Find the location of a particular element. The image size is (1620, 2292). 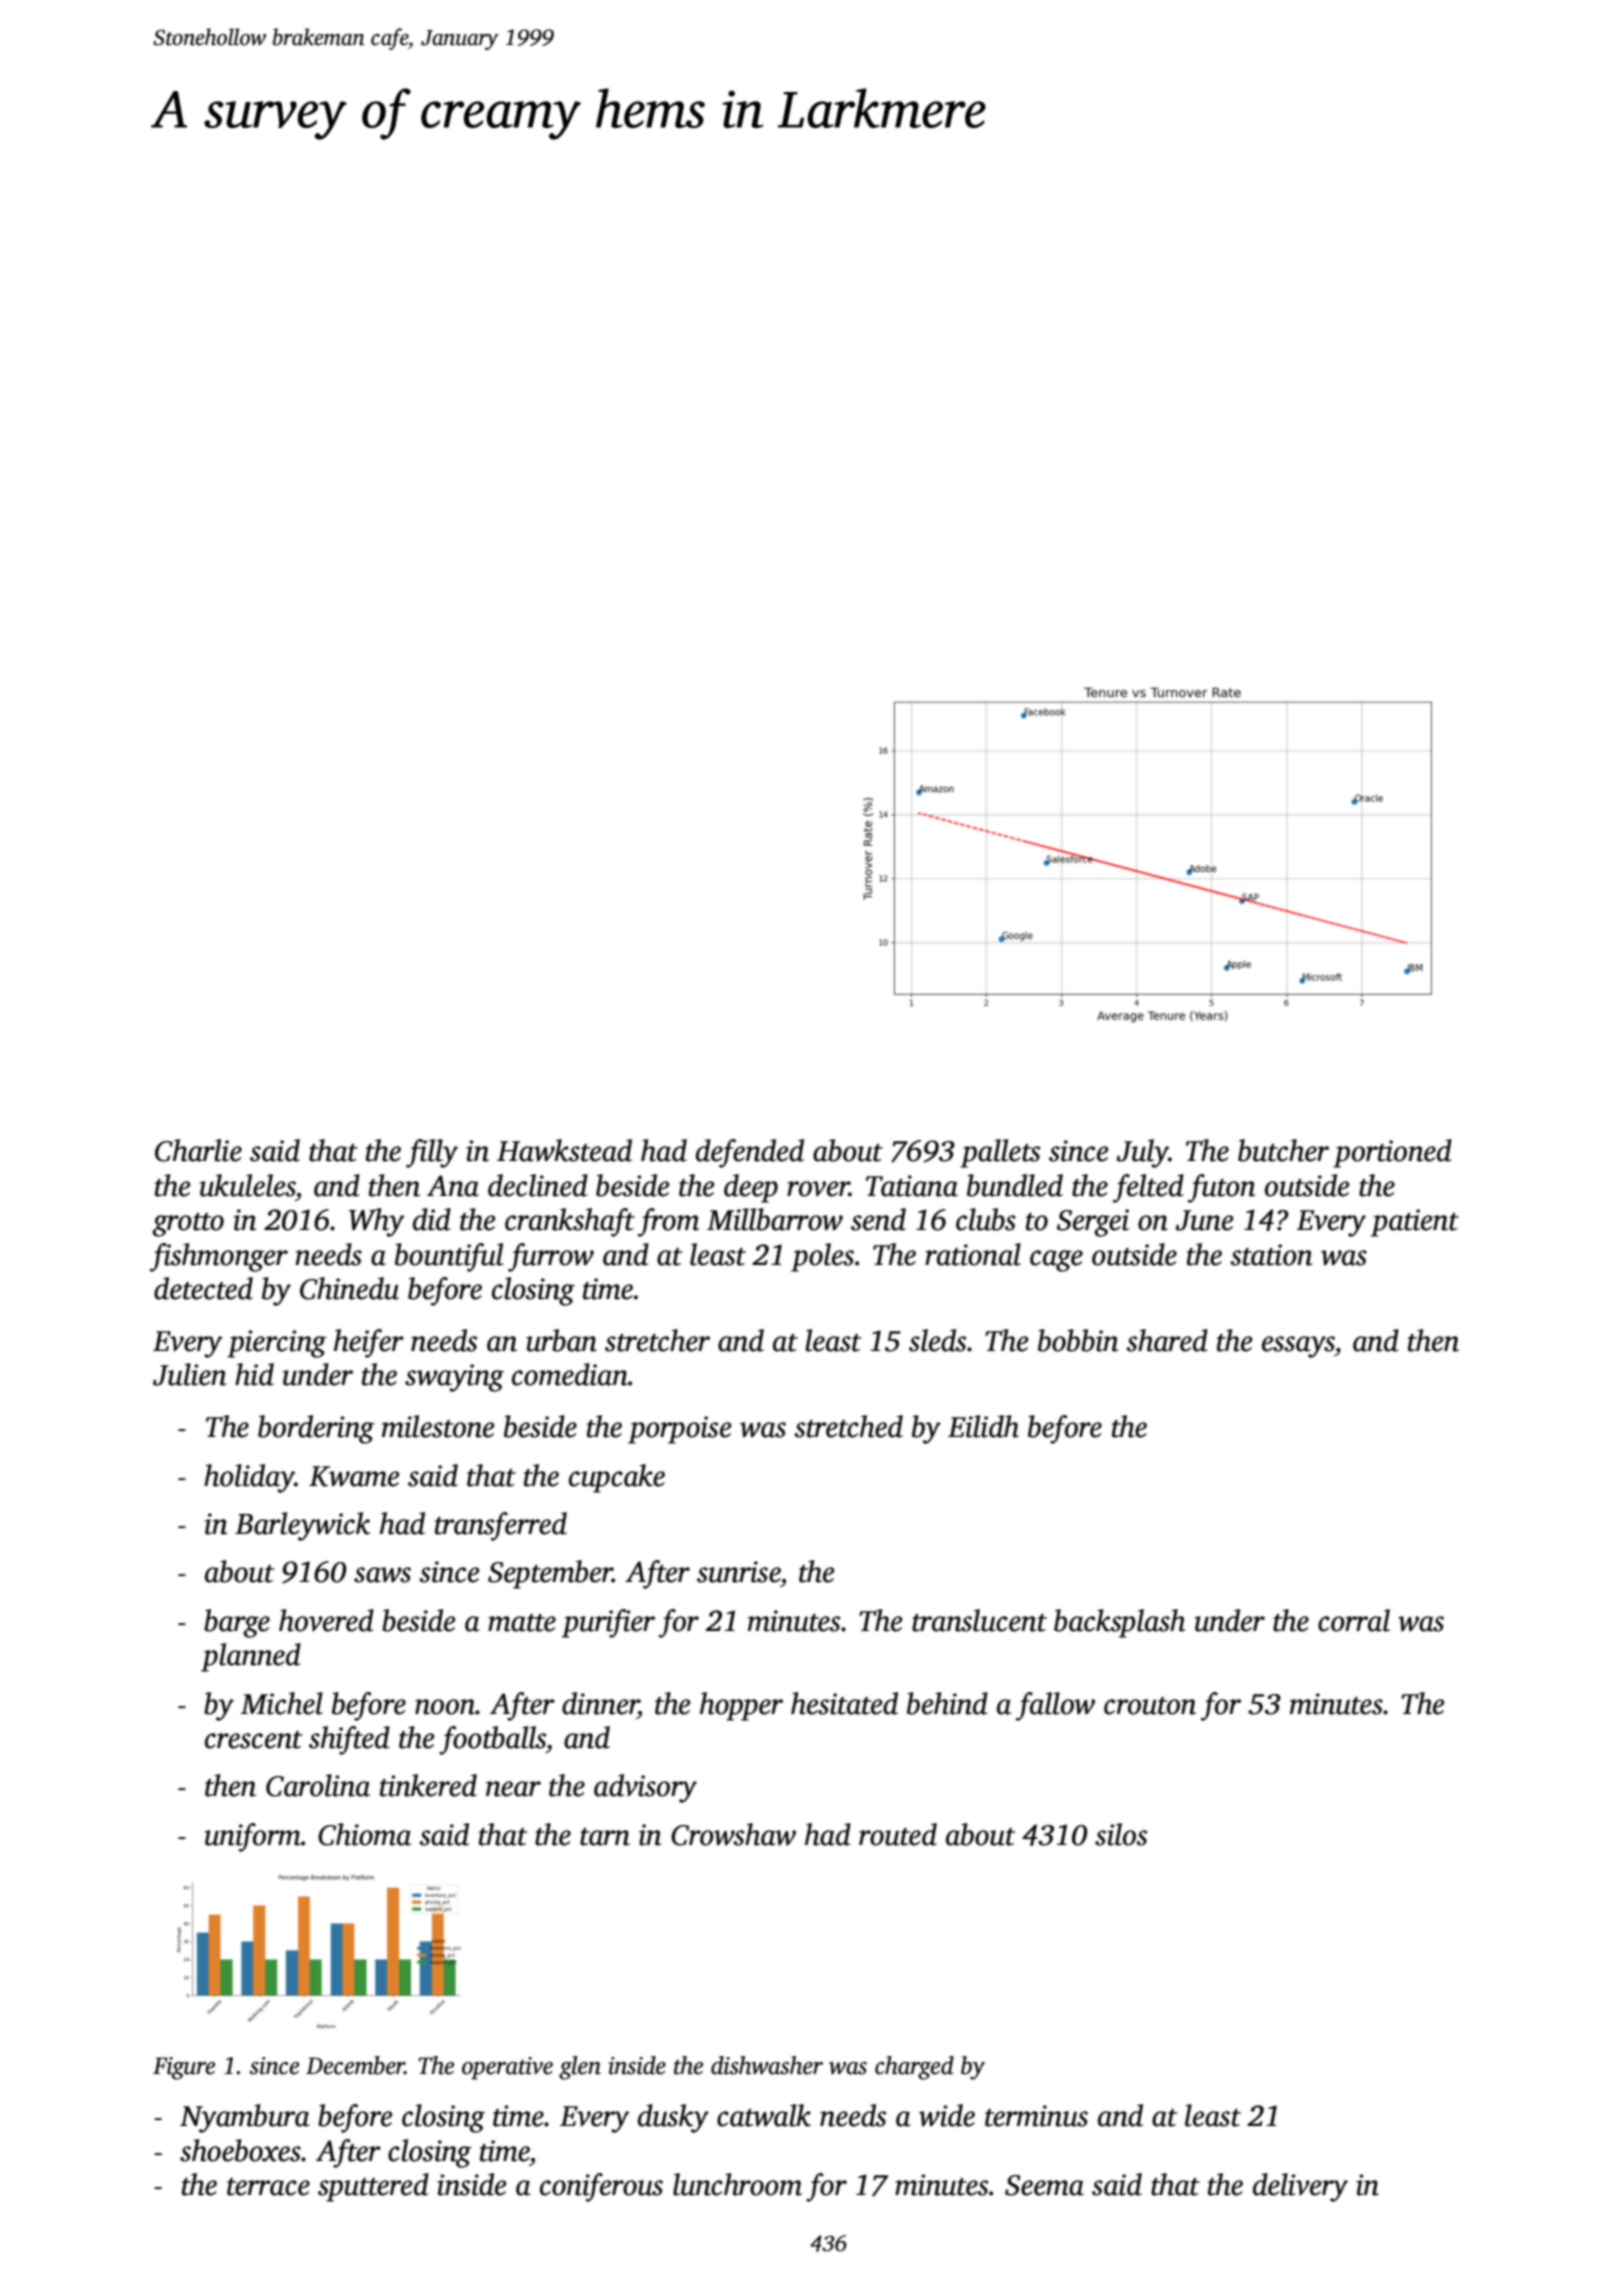

sputtered is located at coordinates (373, 2187).
